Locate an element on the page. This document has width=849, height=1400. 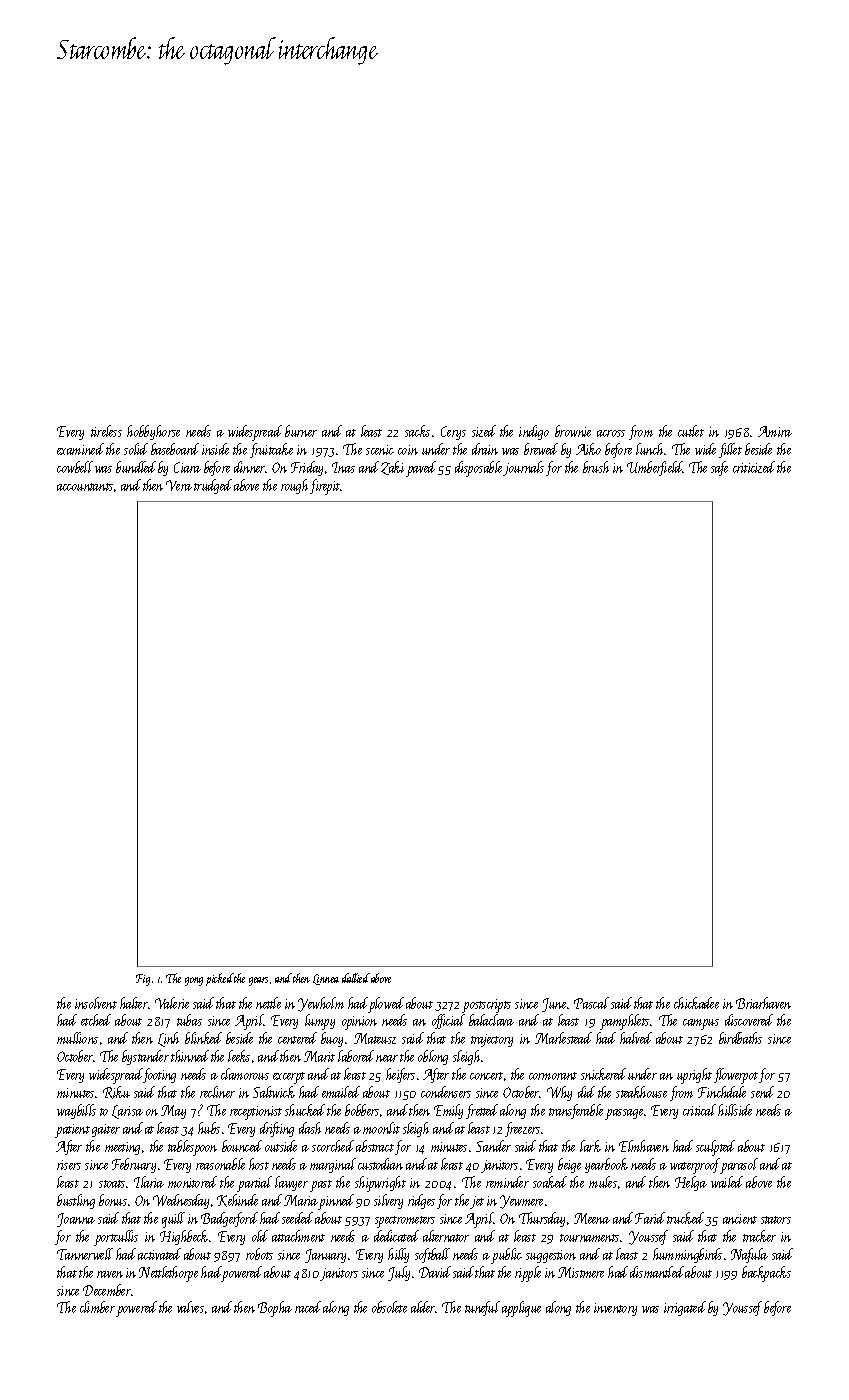
sized is located at coordinates (484, 431).
